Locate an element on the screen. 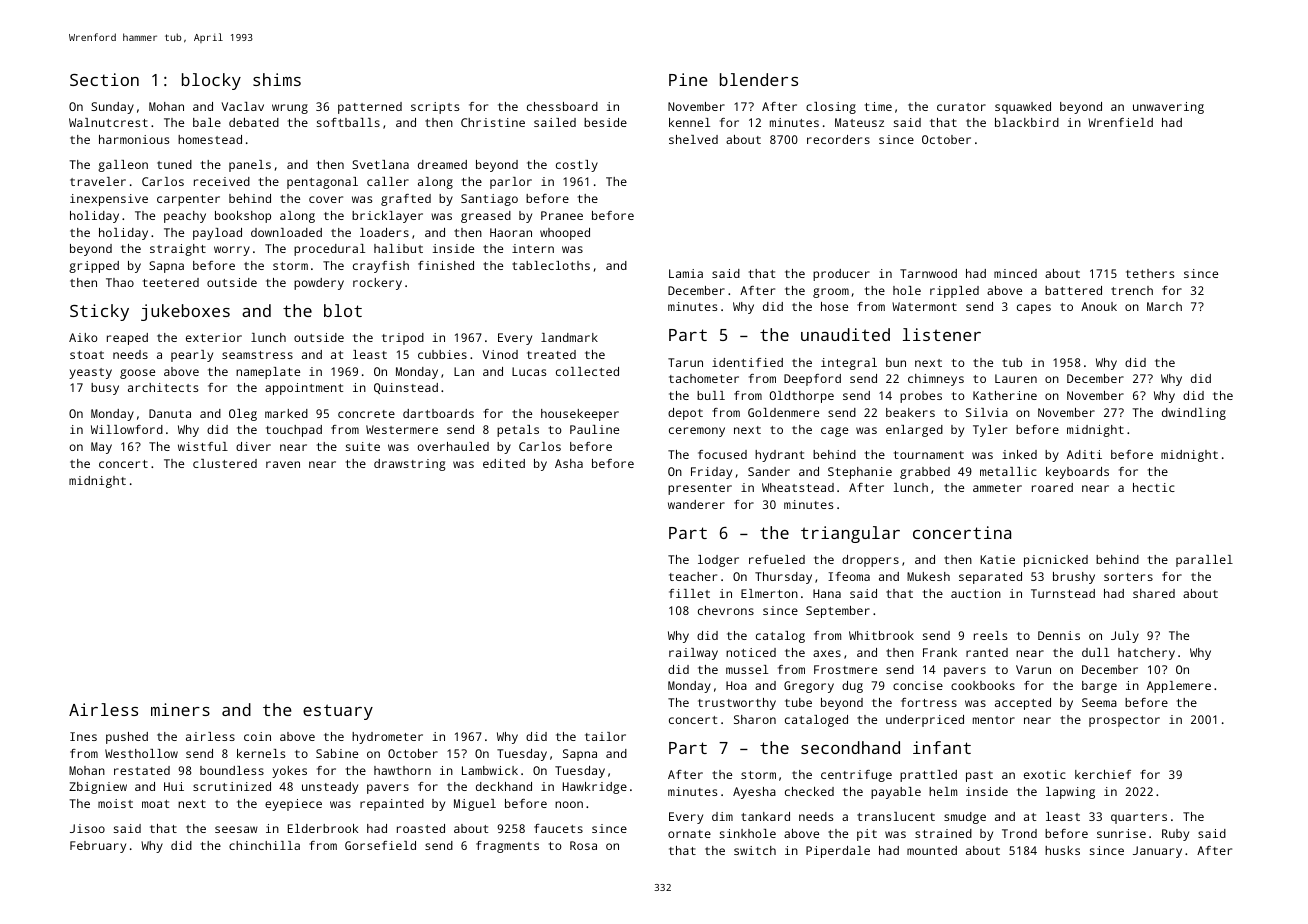 This screenshot has height=924, width=1308. Aiko is located at coordinates (83, 337).
